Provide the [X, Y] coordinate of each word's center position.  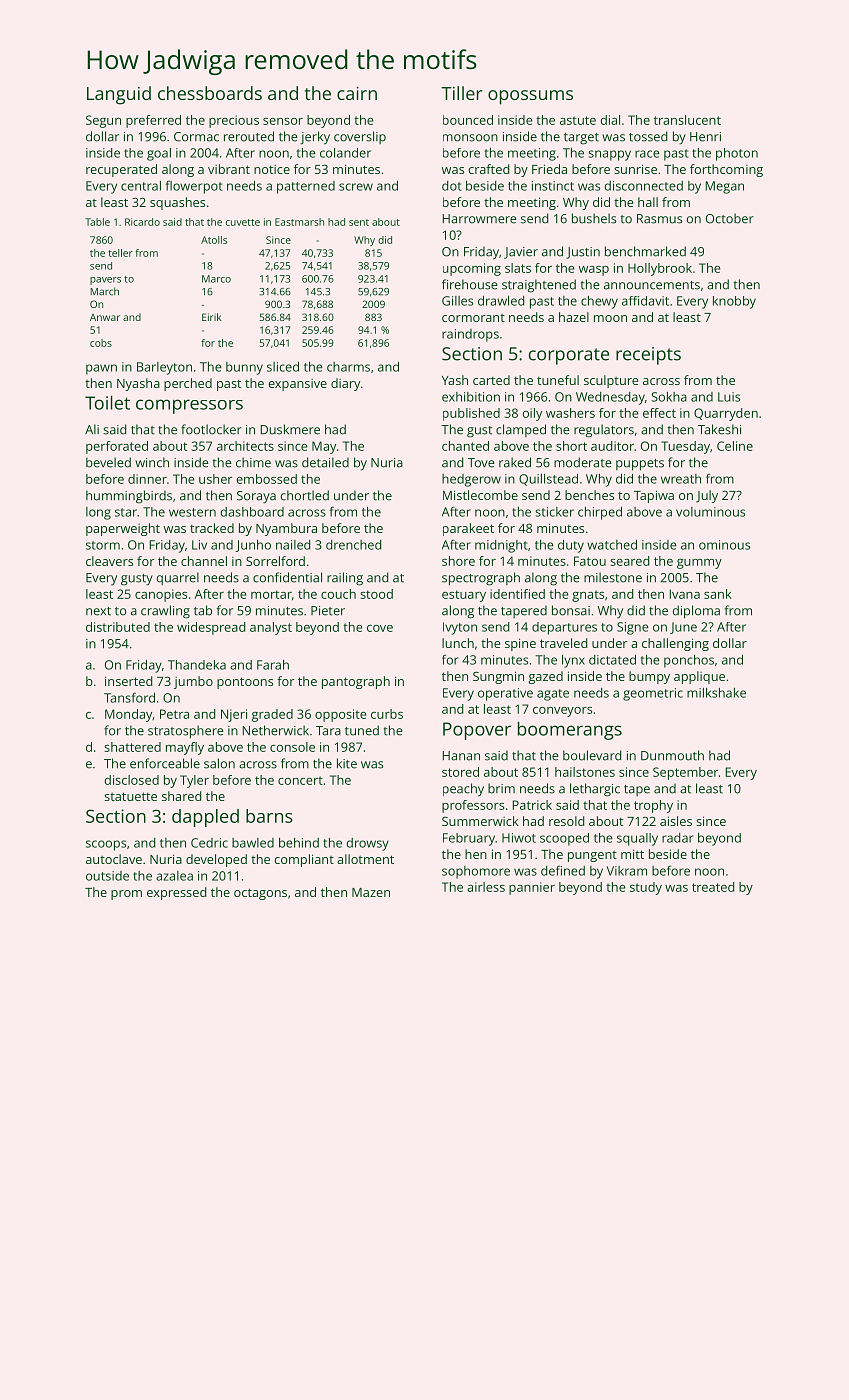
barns [269, 816]
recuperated [121, 170]
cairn [357, 93]
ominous [724, 545]
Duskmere [290, 429]
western [192, 512]
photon [737, 154]
